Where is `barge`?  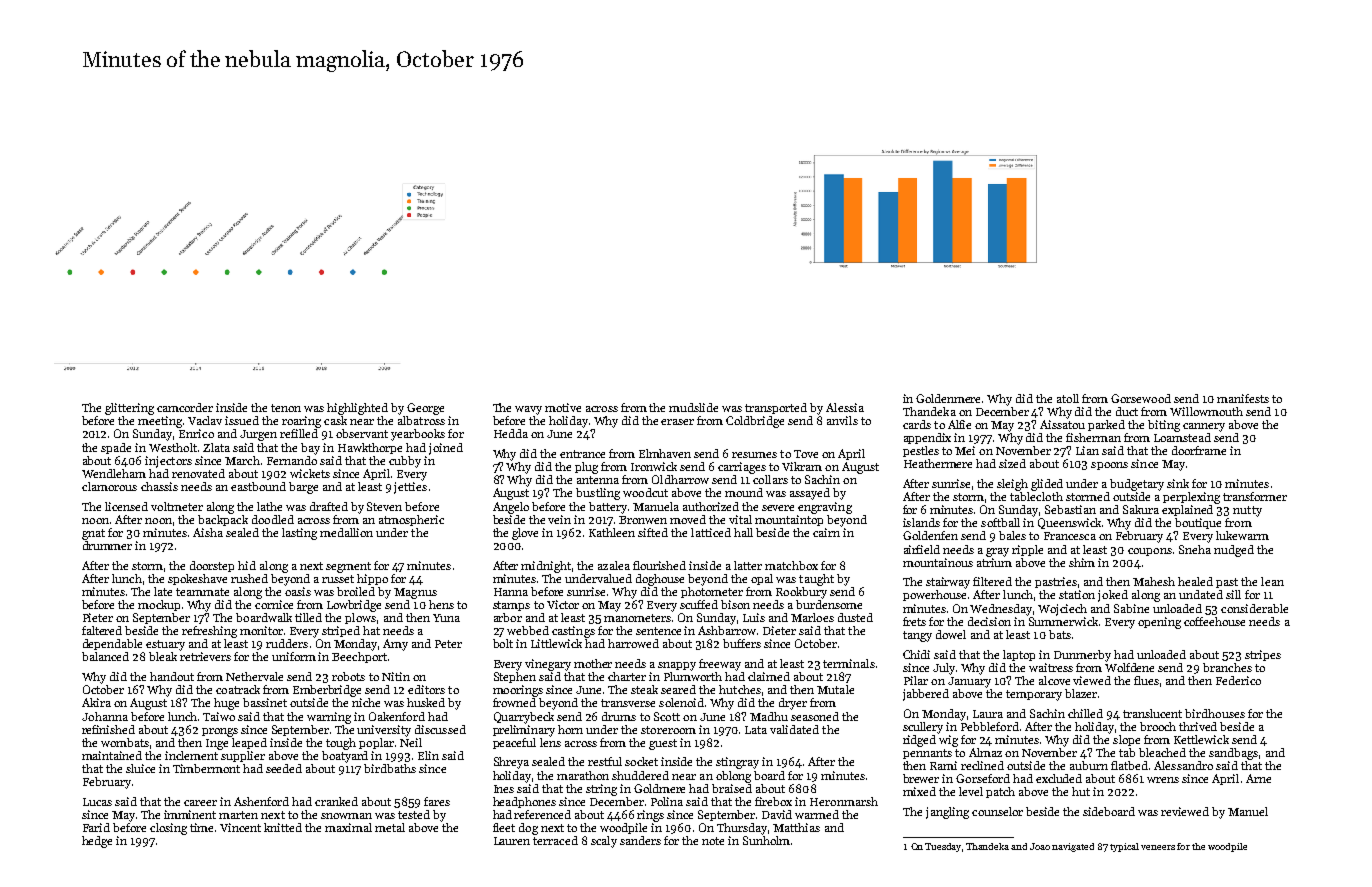
barge is located at coordinates (303, 488).
